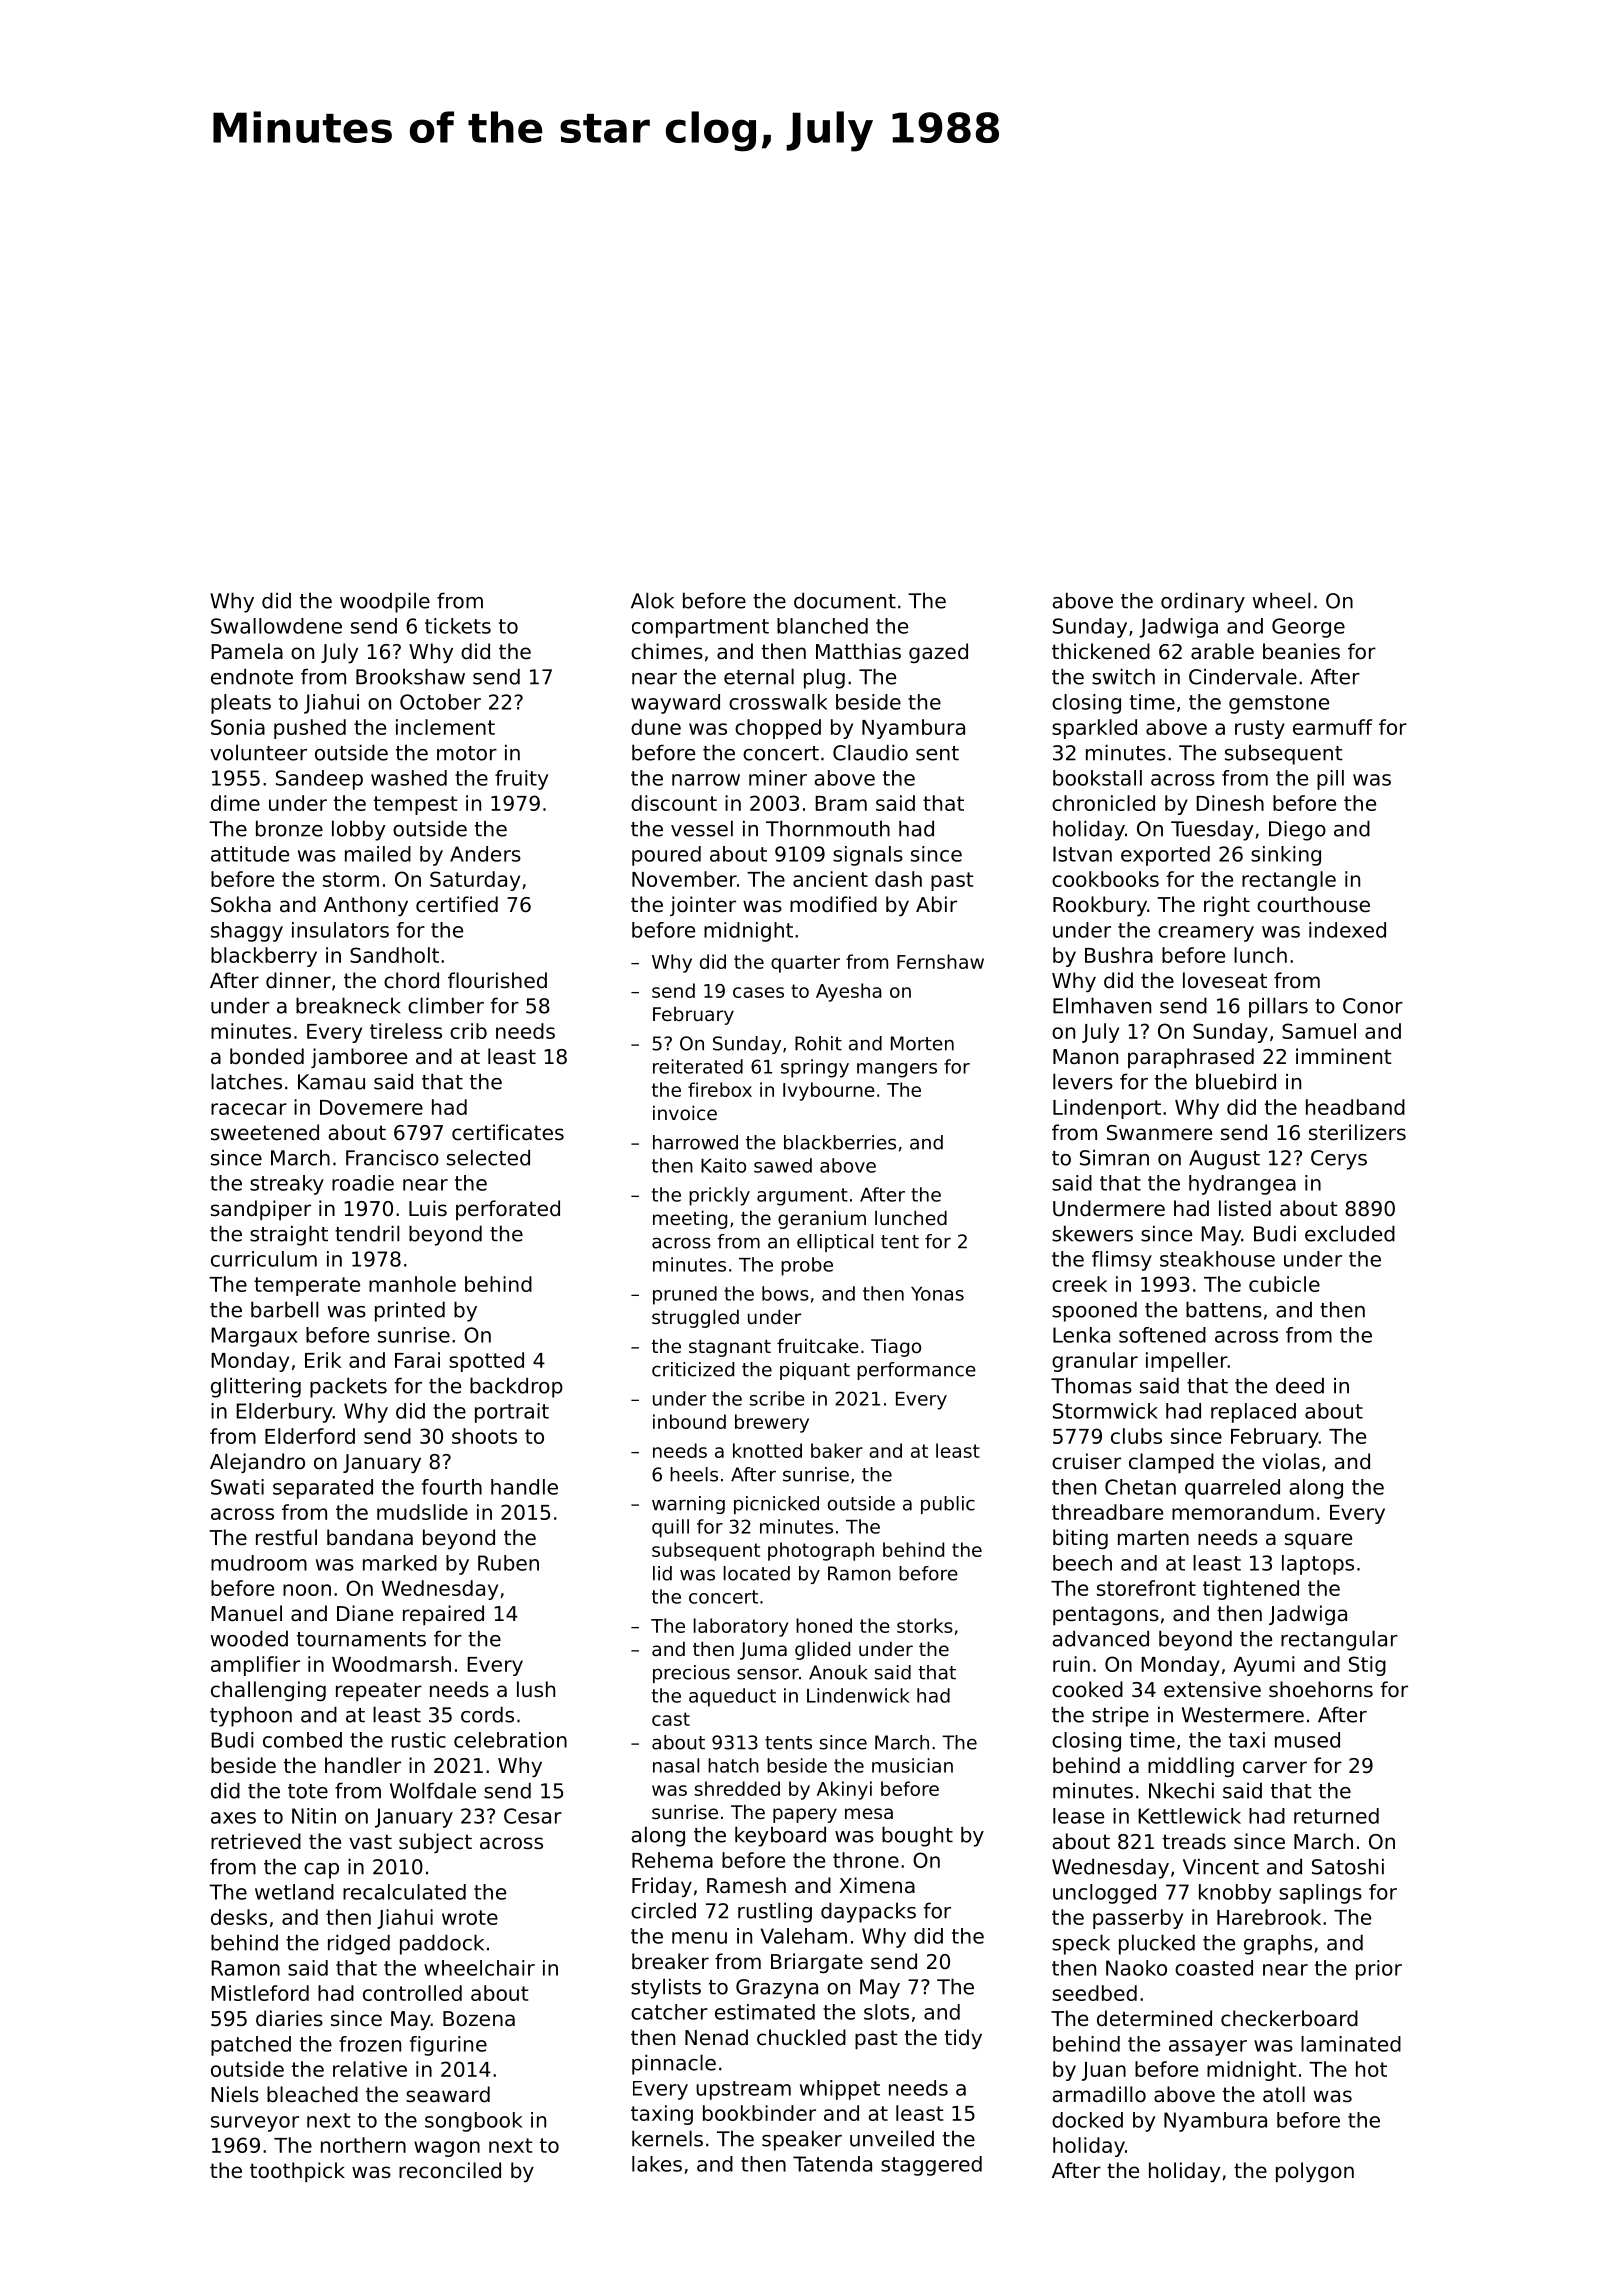 This document has width=1620, height=2292. Describe the element at coordinates (485, 854) in the document. I see `Anders` at that location.
